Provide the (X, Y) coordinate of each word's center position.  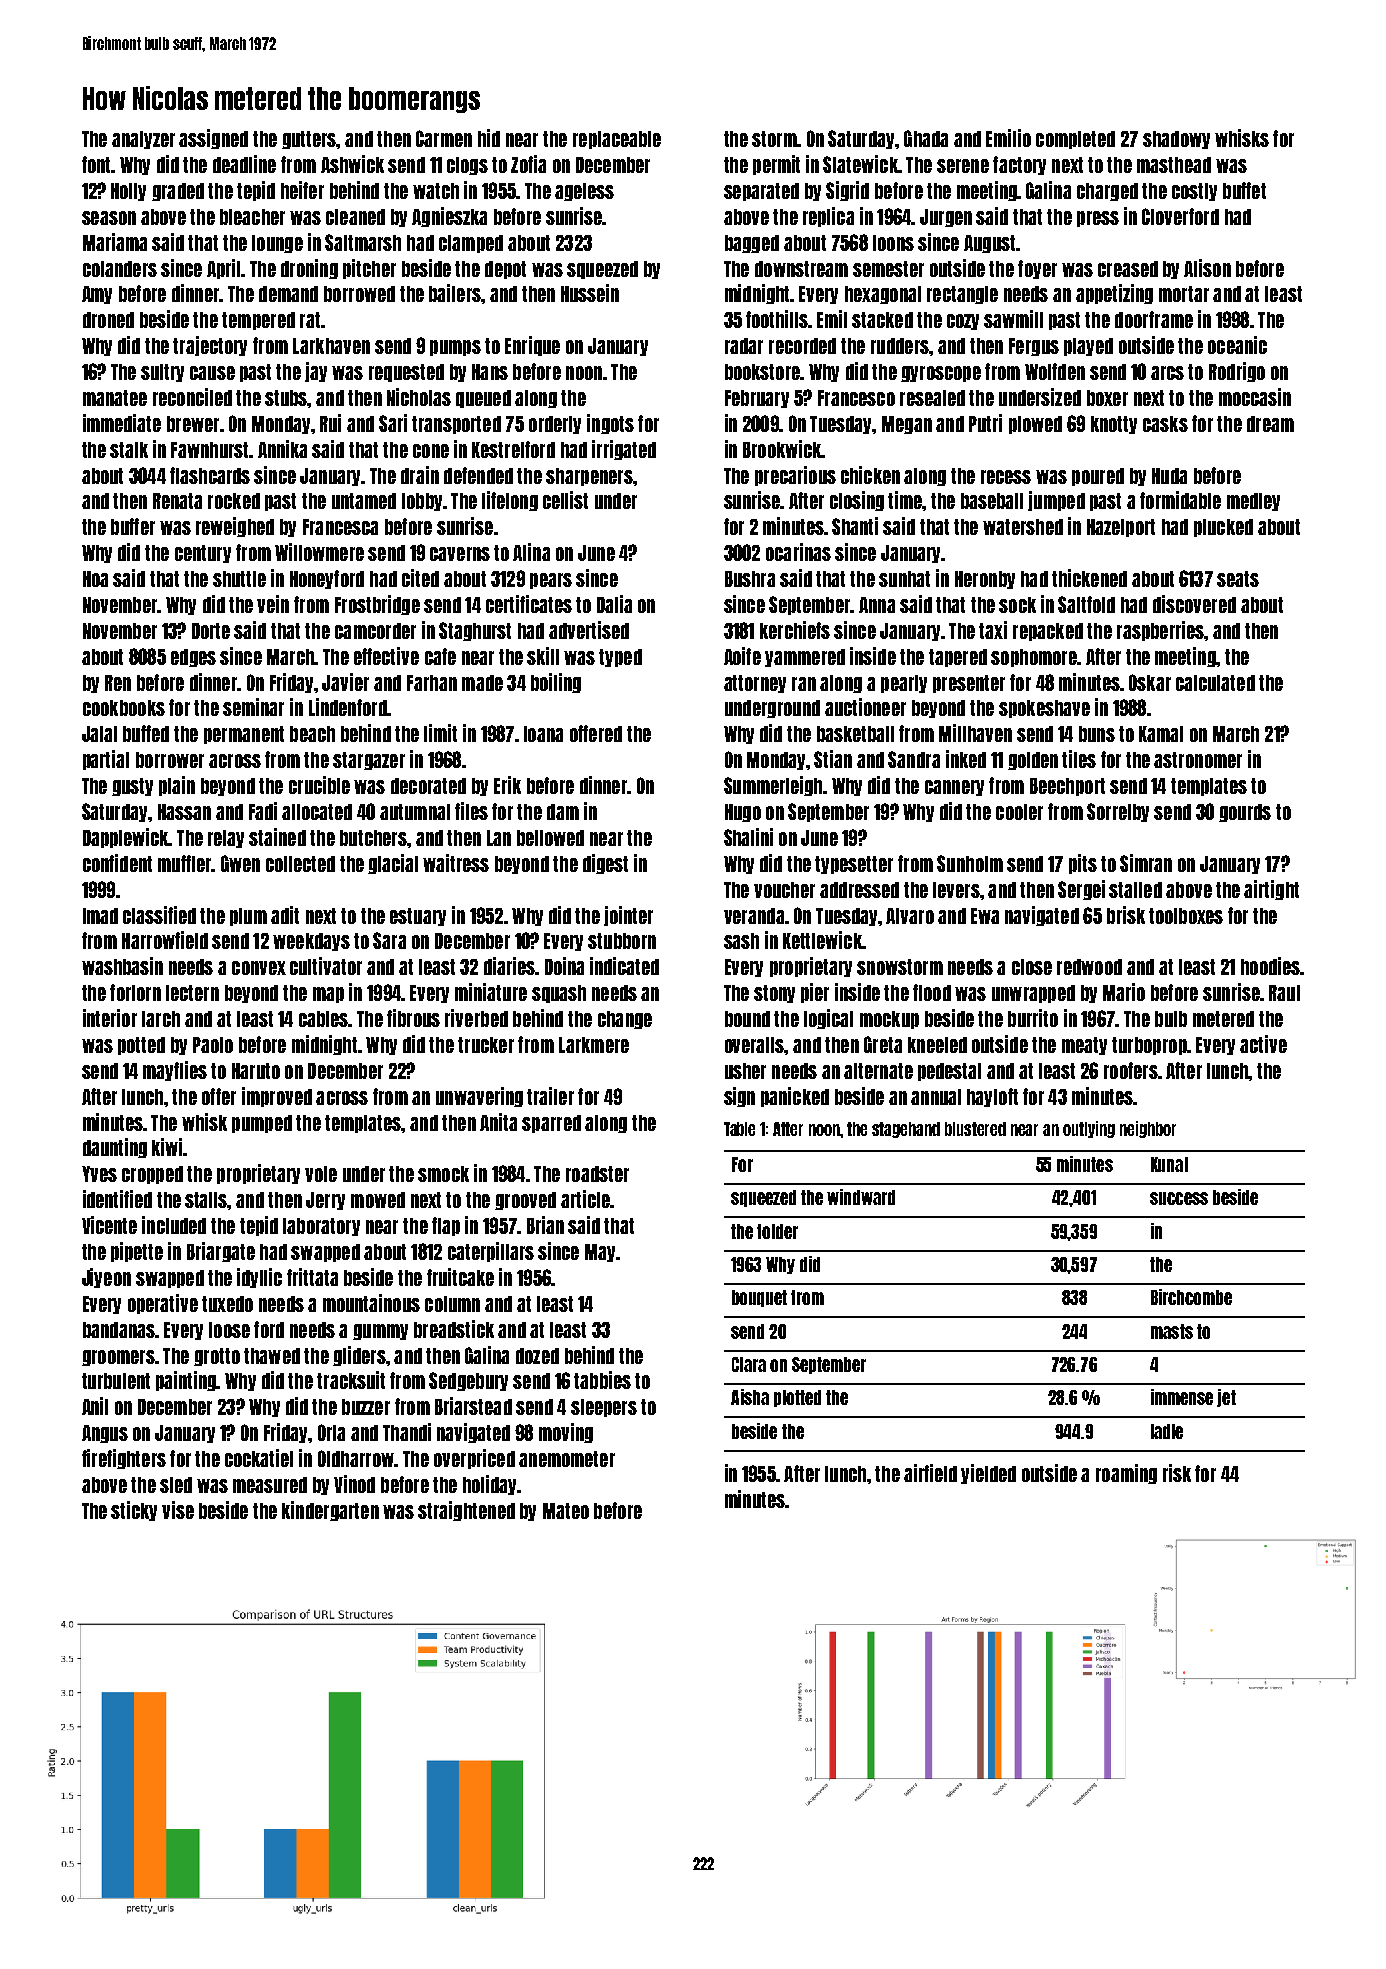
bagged (752, 244)
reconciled (192, 397)
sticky (134, 1511)
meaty (1084, 1046)
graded (178, 192)
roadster (597, 1174)
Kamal (1161, 734)
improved (277, 1097)
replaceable (617, 140)
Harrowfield (165, 940)
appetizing (1114, 294)
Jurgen (946, 218)
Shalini (748, 837)
